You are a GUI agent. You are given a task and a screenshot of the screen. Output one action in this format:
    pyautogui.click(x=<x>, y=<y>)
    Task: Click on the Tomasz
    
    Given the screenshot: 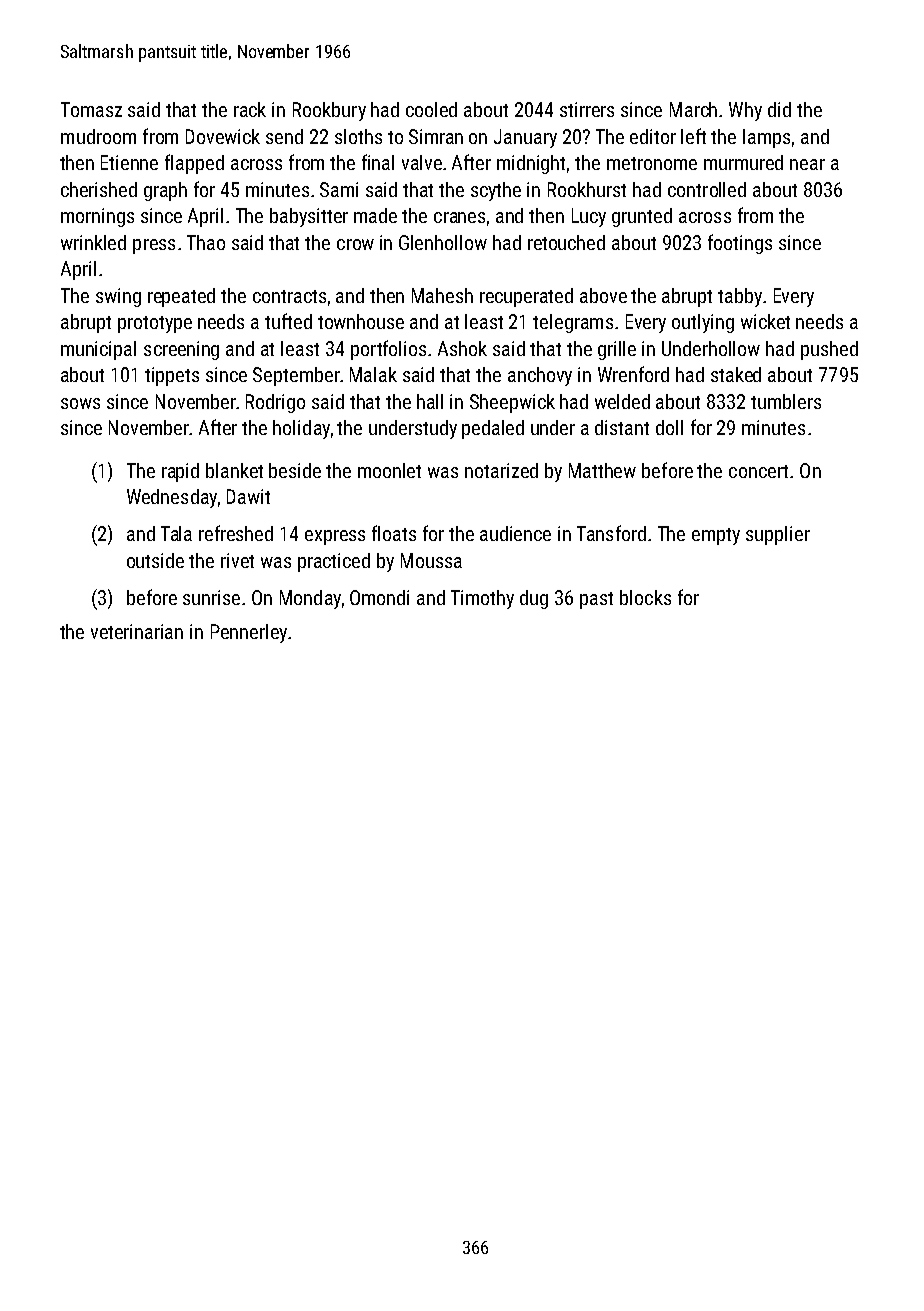 What is the action you would take?
    pyautogui.click(x=91, y=109)
